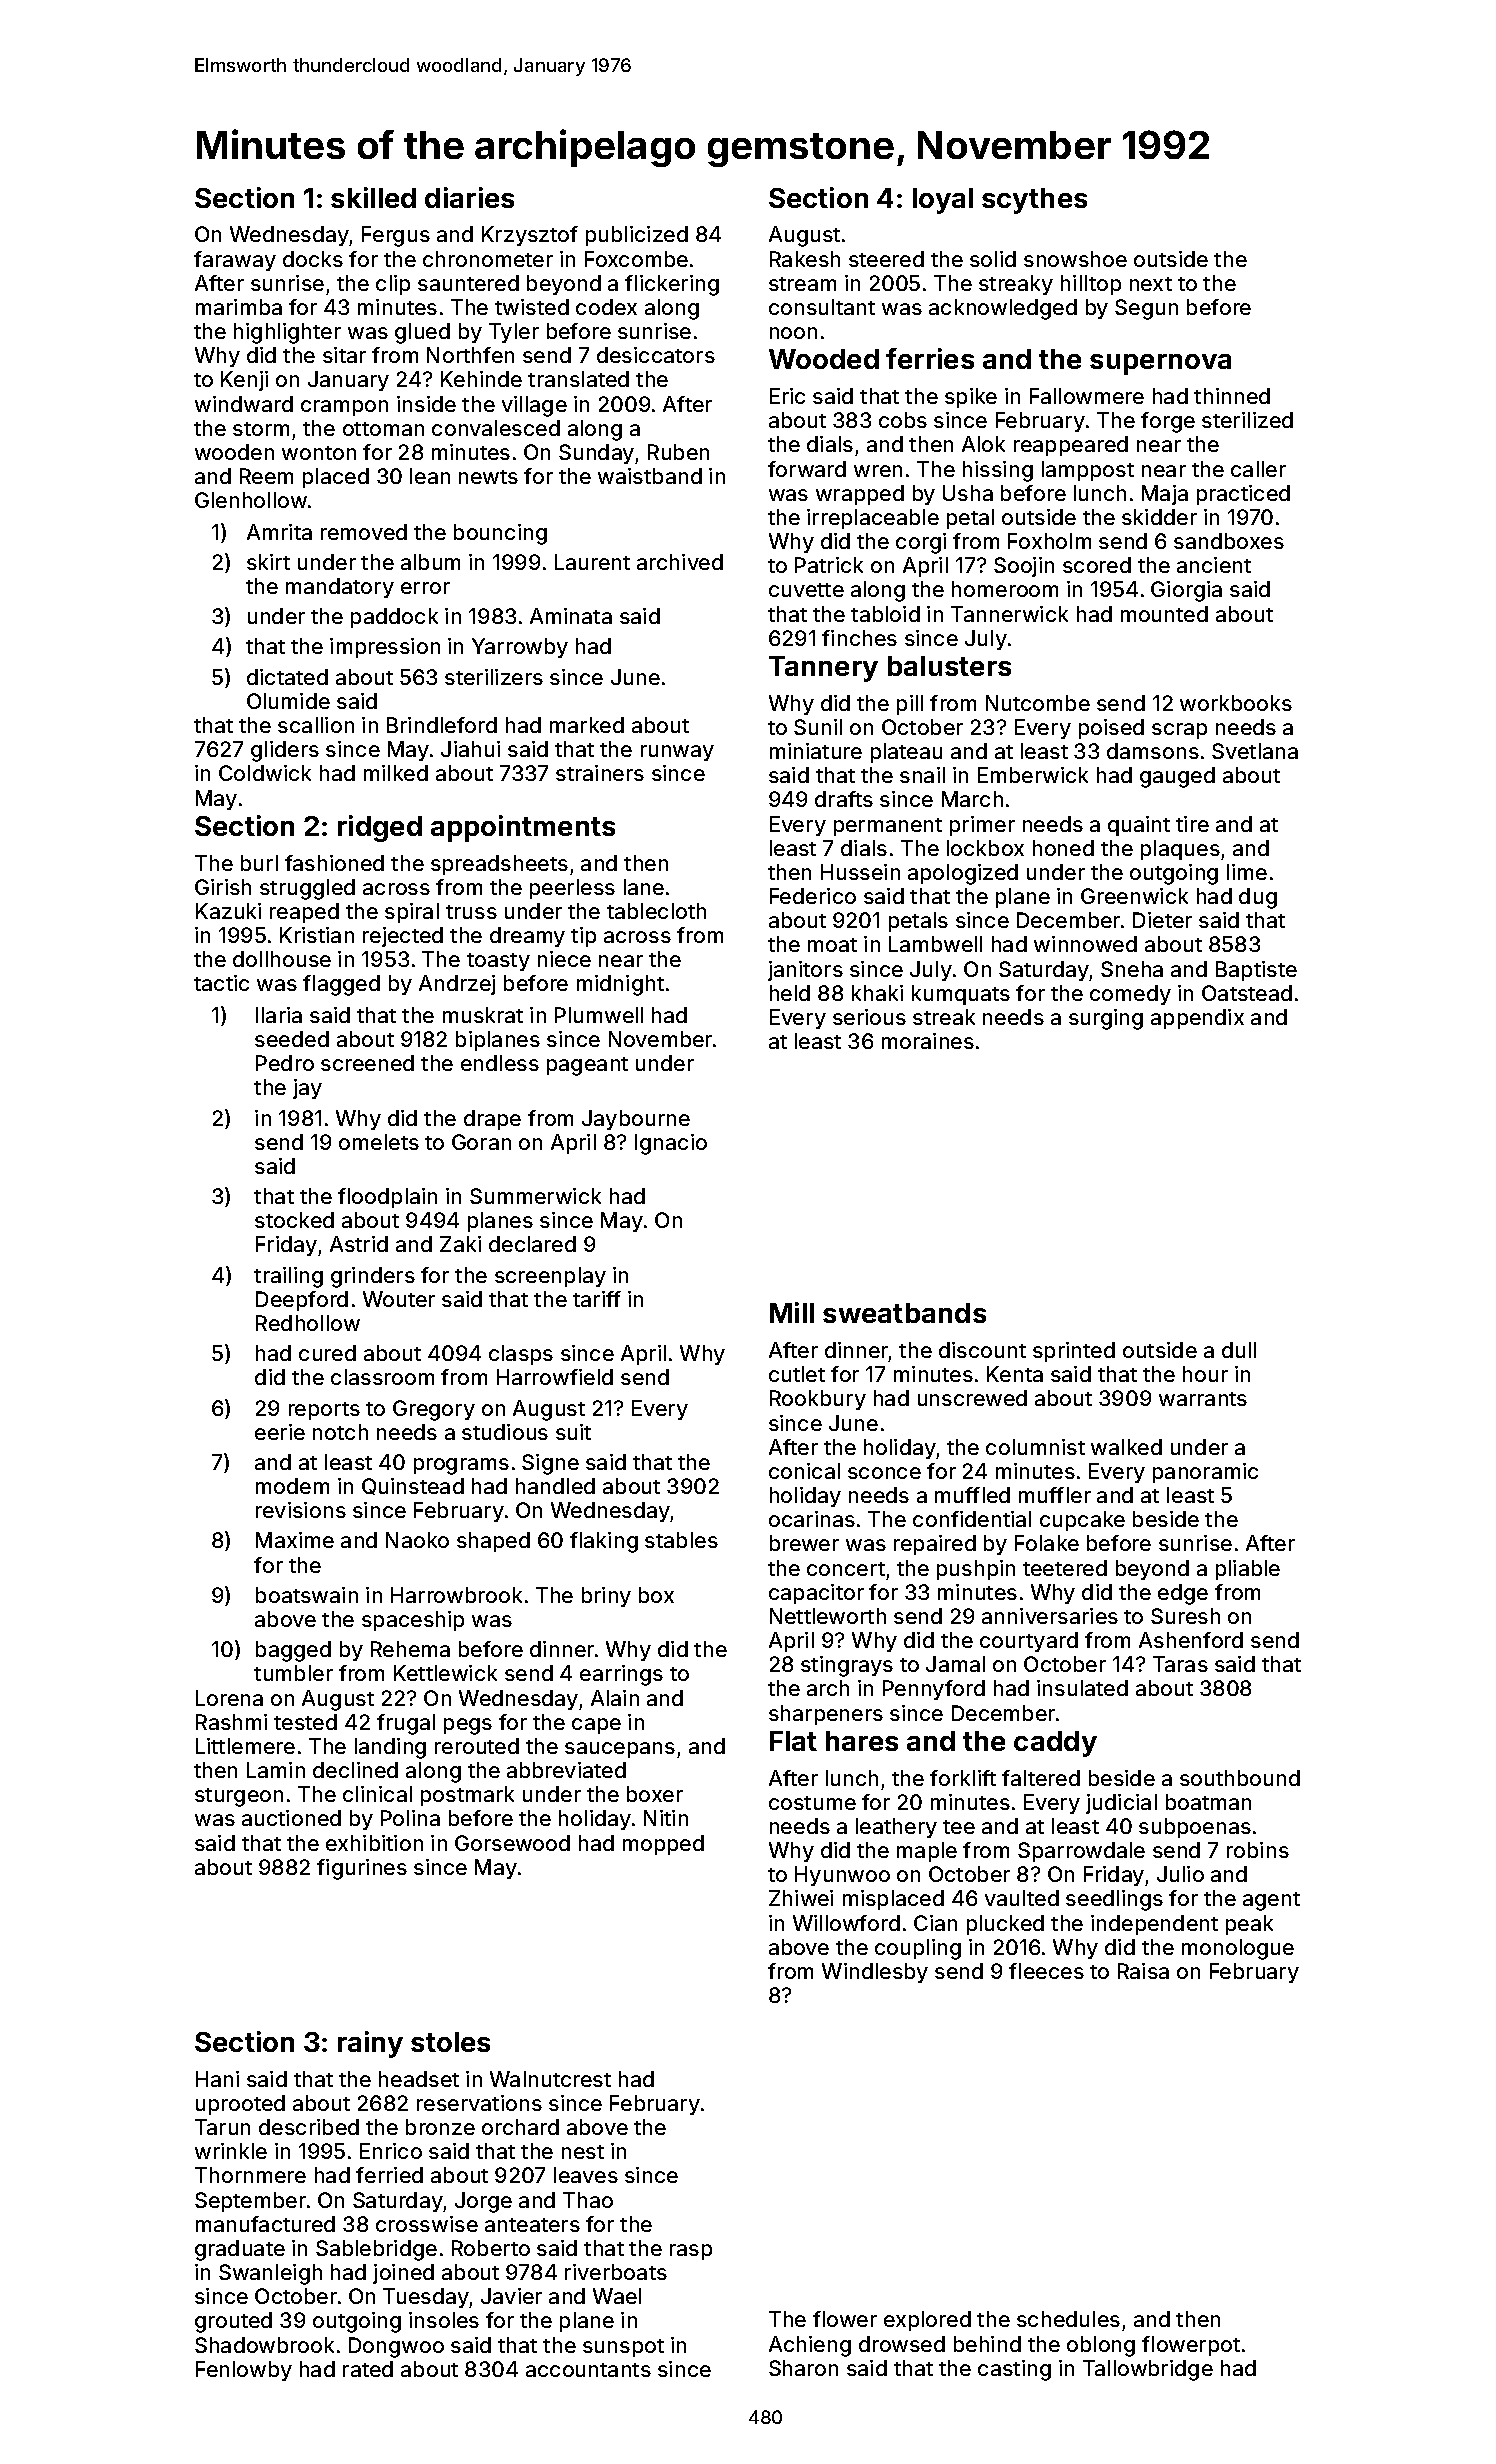  Describe the element at coordinates (1047, 1543) in the document. I see `Folake` at that location.
